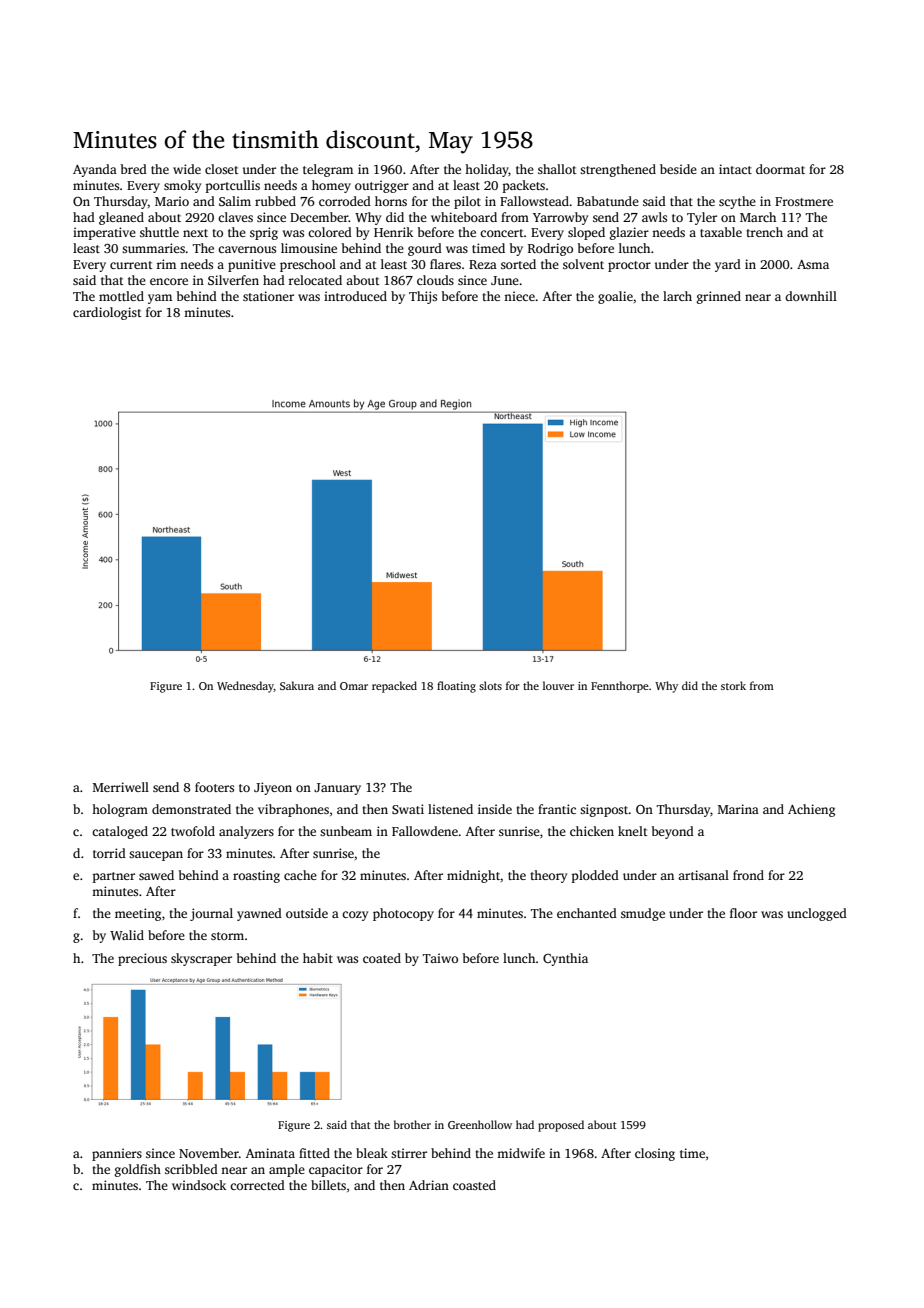 The image size is (924, 1308). Describe the element at coordinates (780, 169) in the screenshot. I see `doormat` at that location.
